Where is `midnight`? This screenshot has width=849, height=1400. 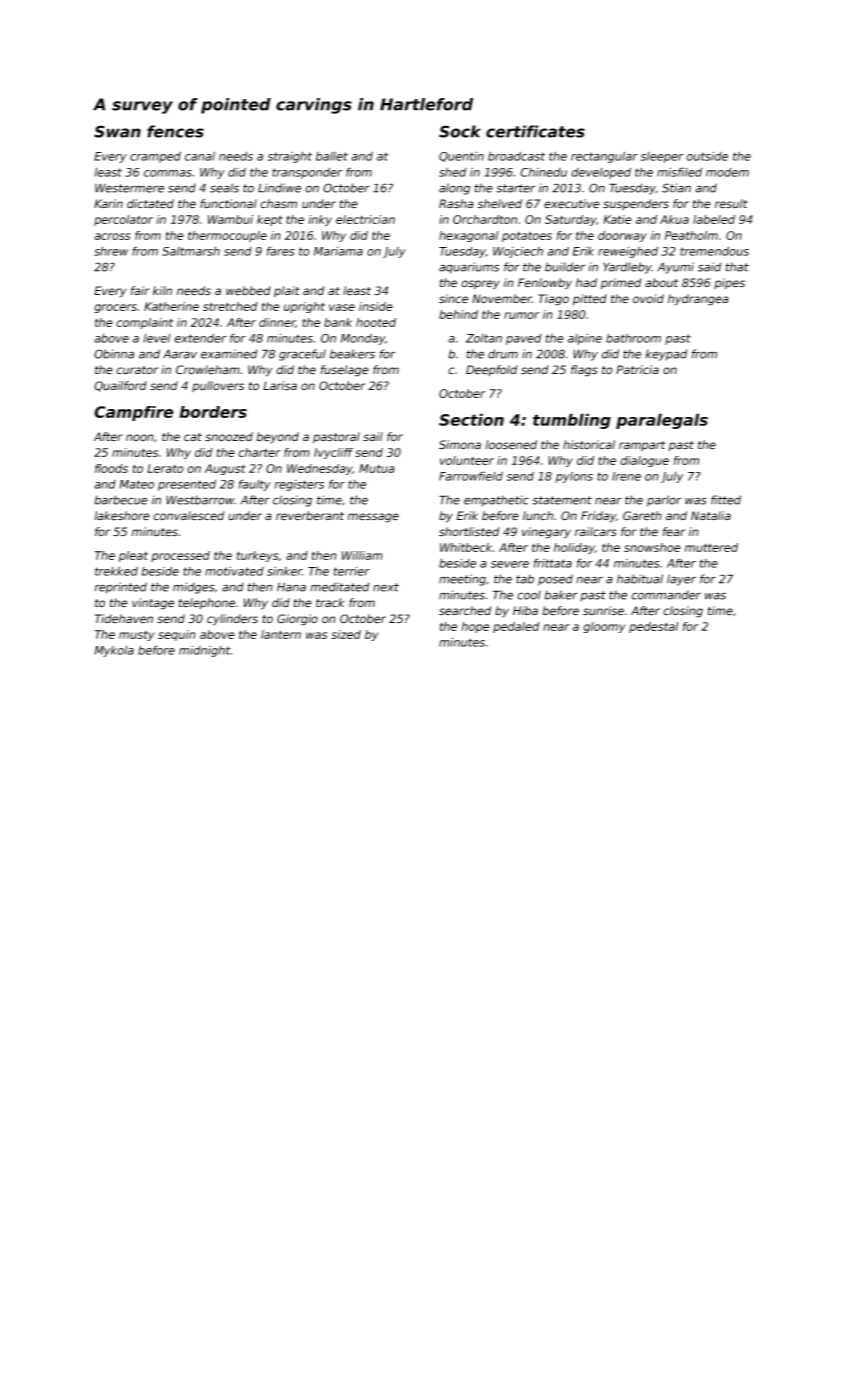
midnight is located at coordinates (204, 651).
